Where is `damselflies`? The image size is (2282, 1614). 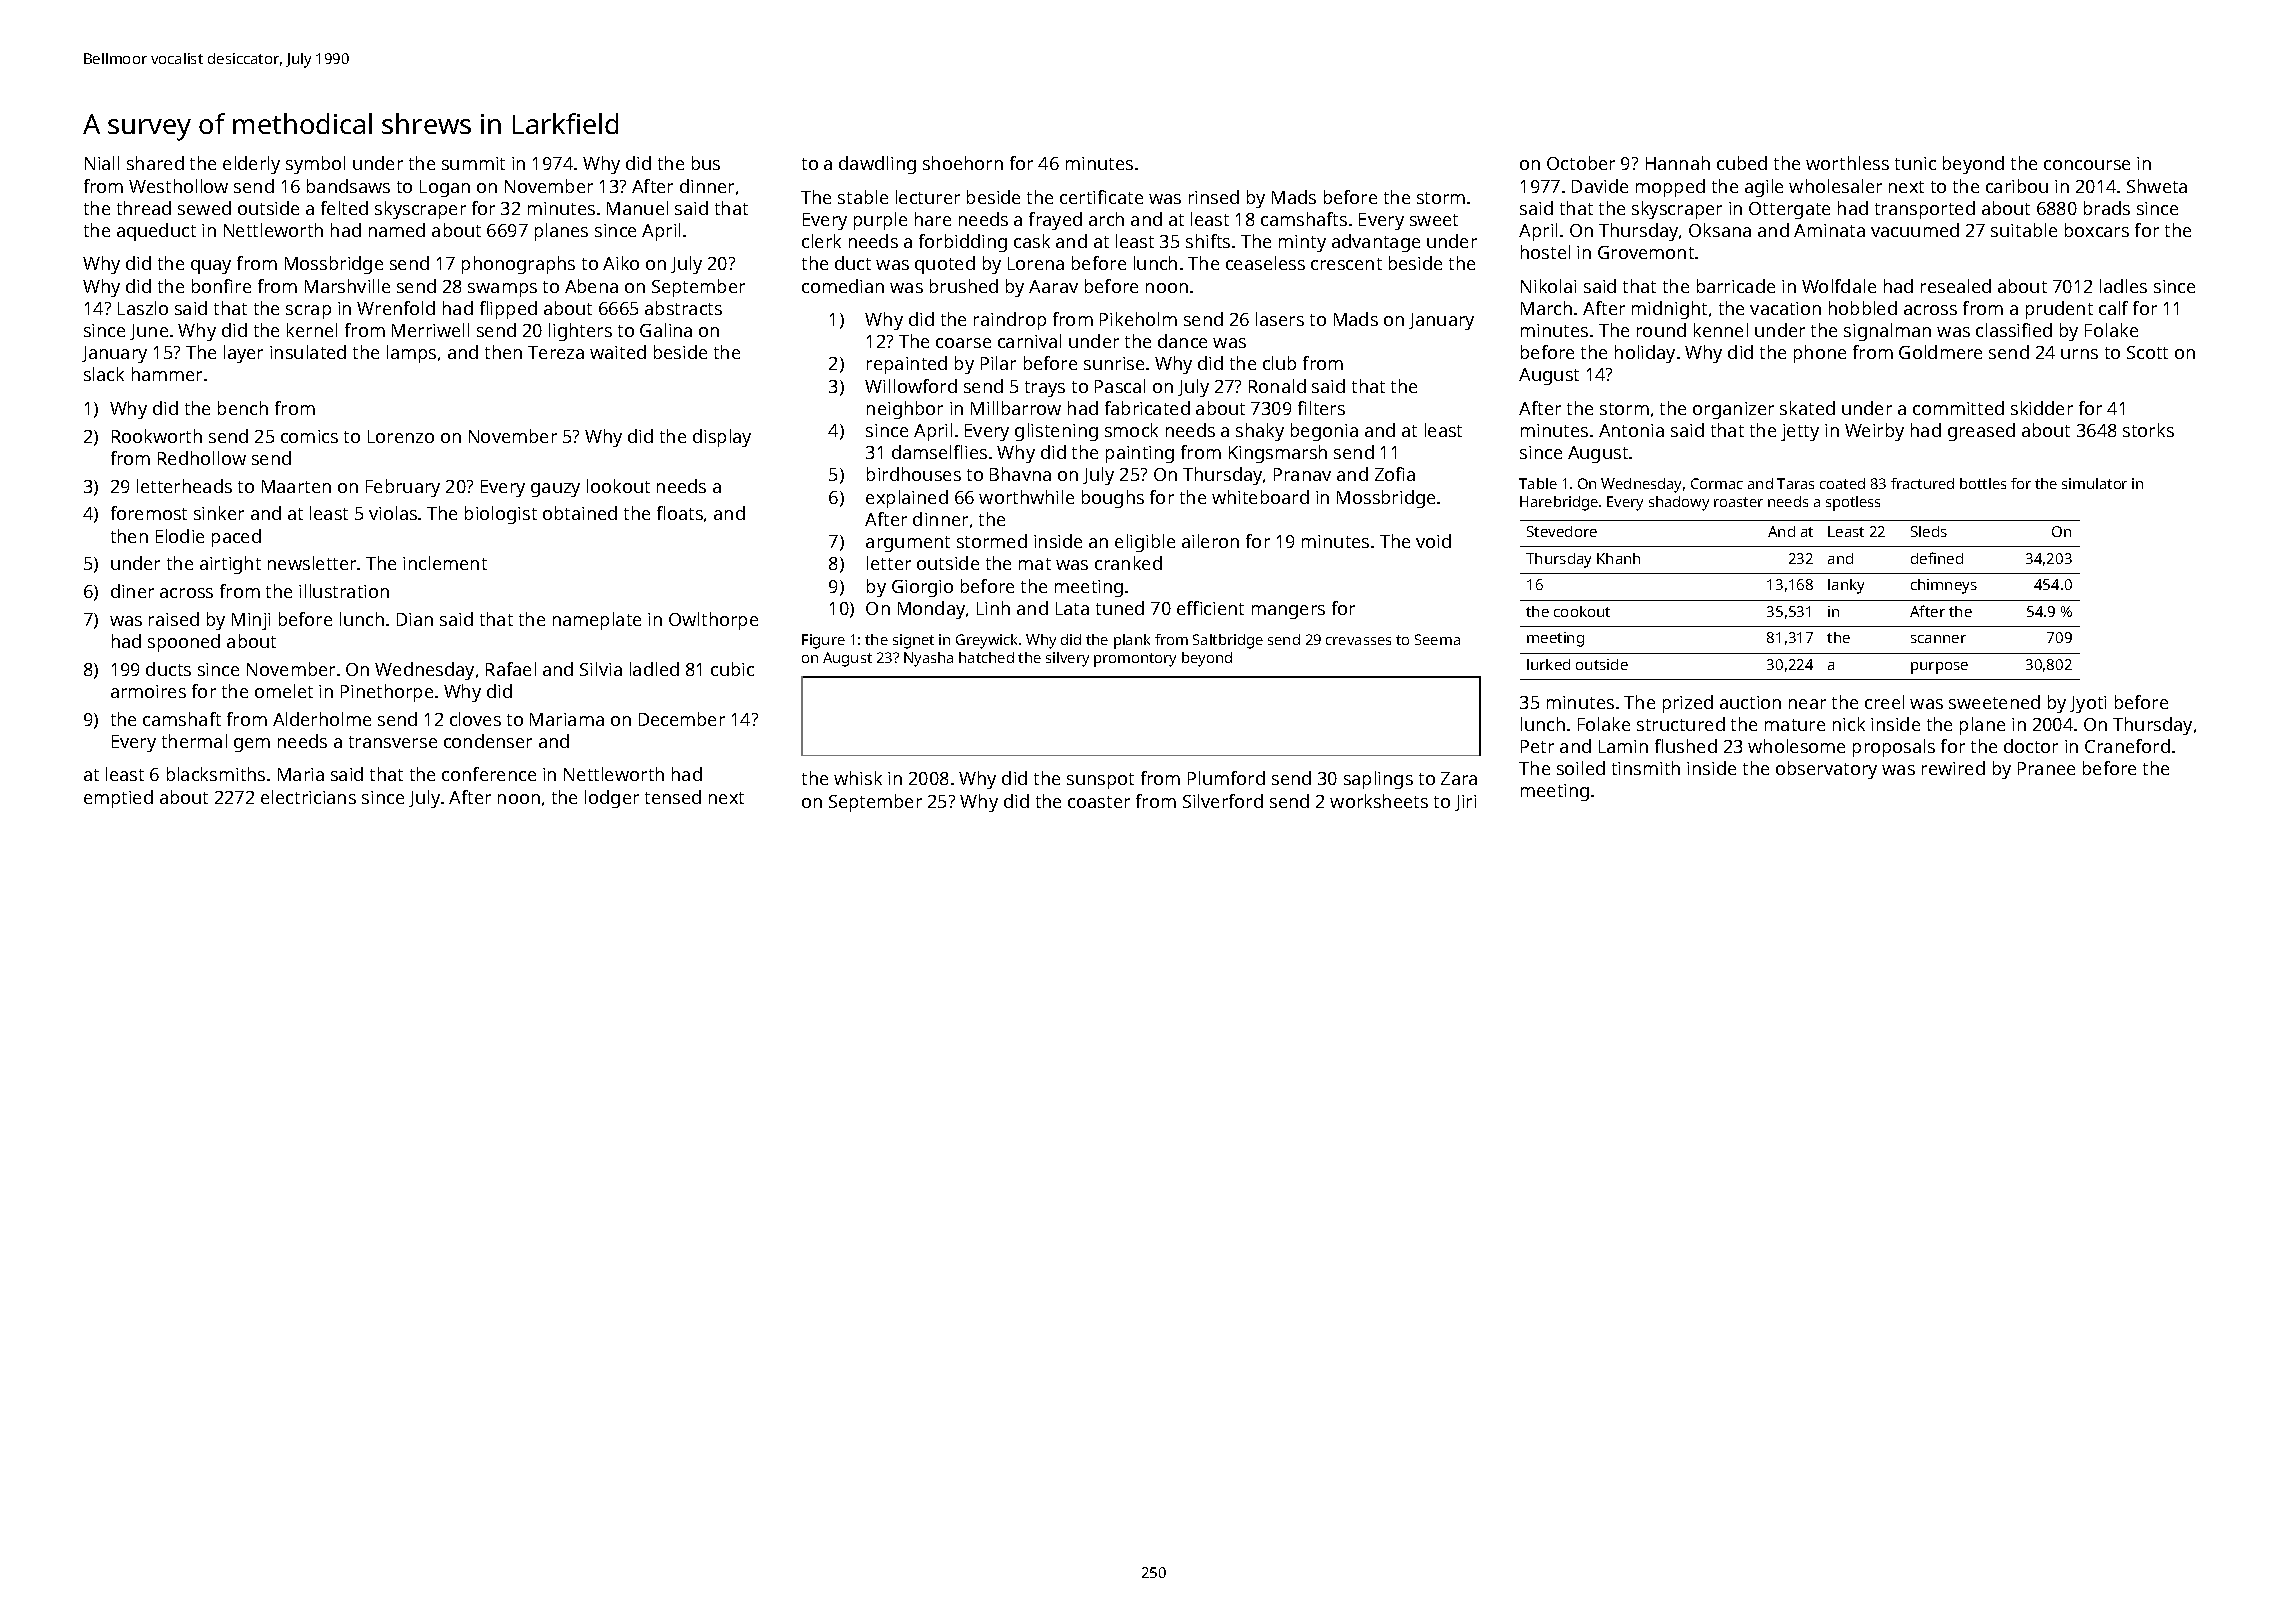
damselflies is located at coordinates (939, 452).
